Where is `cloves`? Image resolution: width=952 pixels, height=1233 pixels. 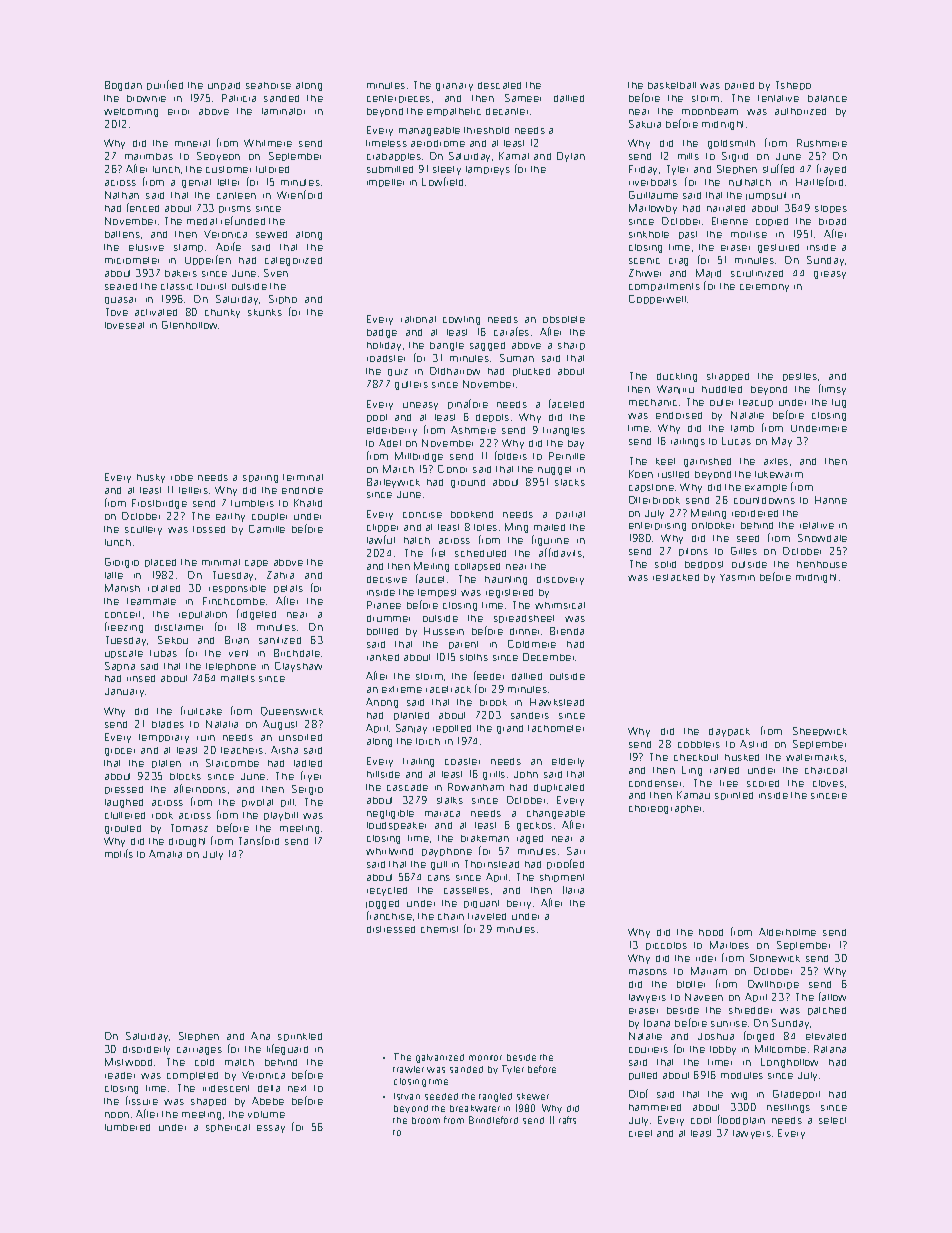
cloves is located at coordinates (828, 783).
